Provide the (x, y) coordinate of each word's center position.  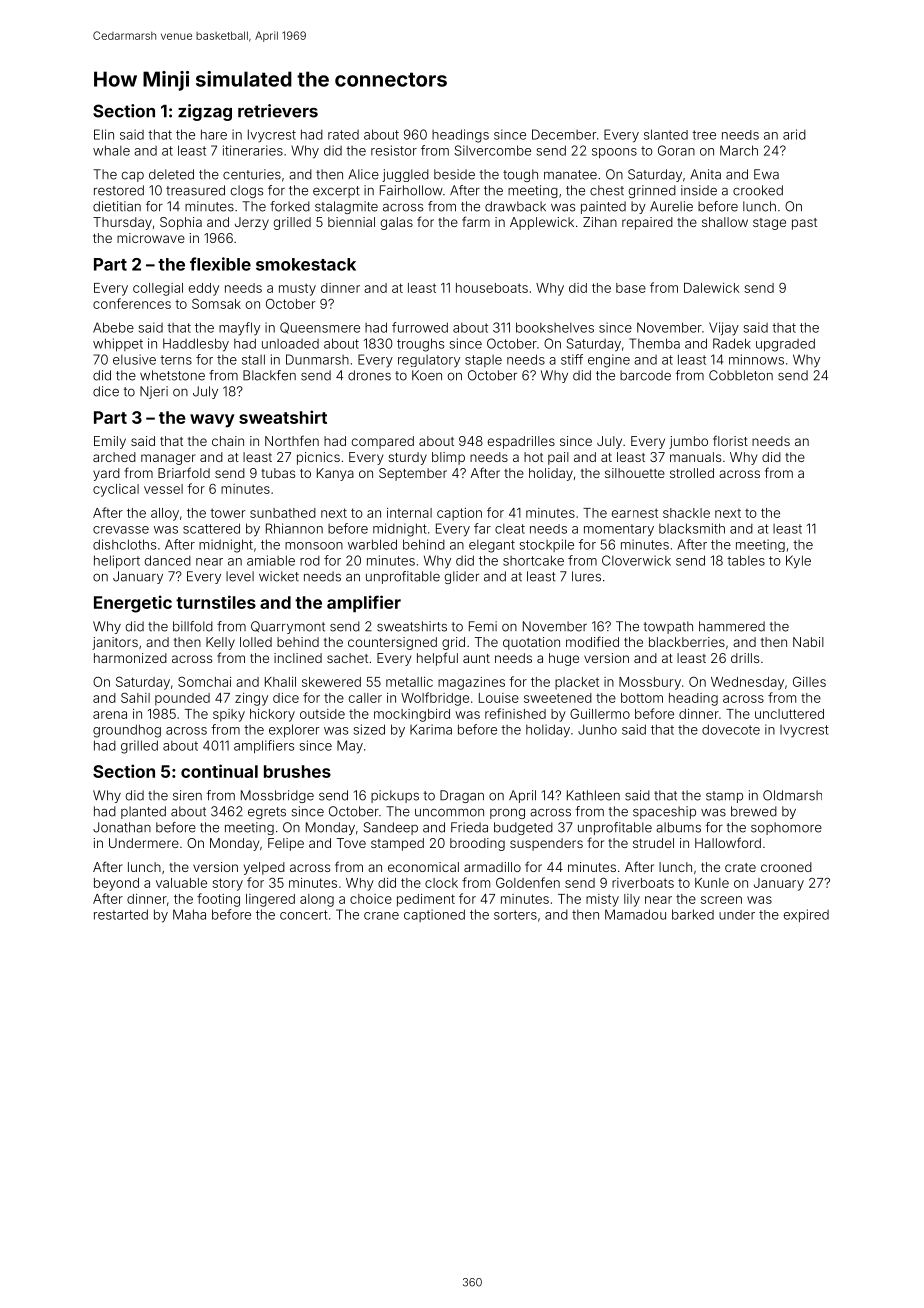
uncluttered (789, 714)
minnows (756, 359)
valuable (181, 883)
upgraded (785, 345)
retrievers (278, 111)
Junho (597, 729)
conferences (132, 303)
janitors (115, 643)
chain (228, 441)
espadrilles (521, 442)
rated (343, 135)
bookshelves (555, 327)
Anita (705, 174)
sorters (515, 915)
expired (806, 915)
